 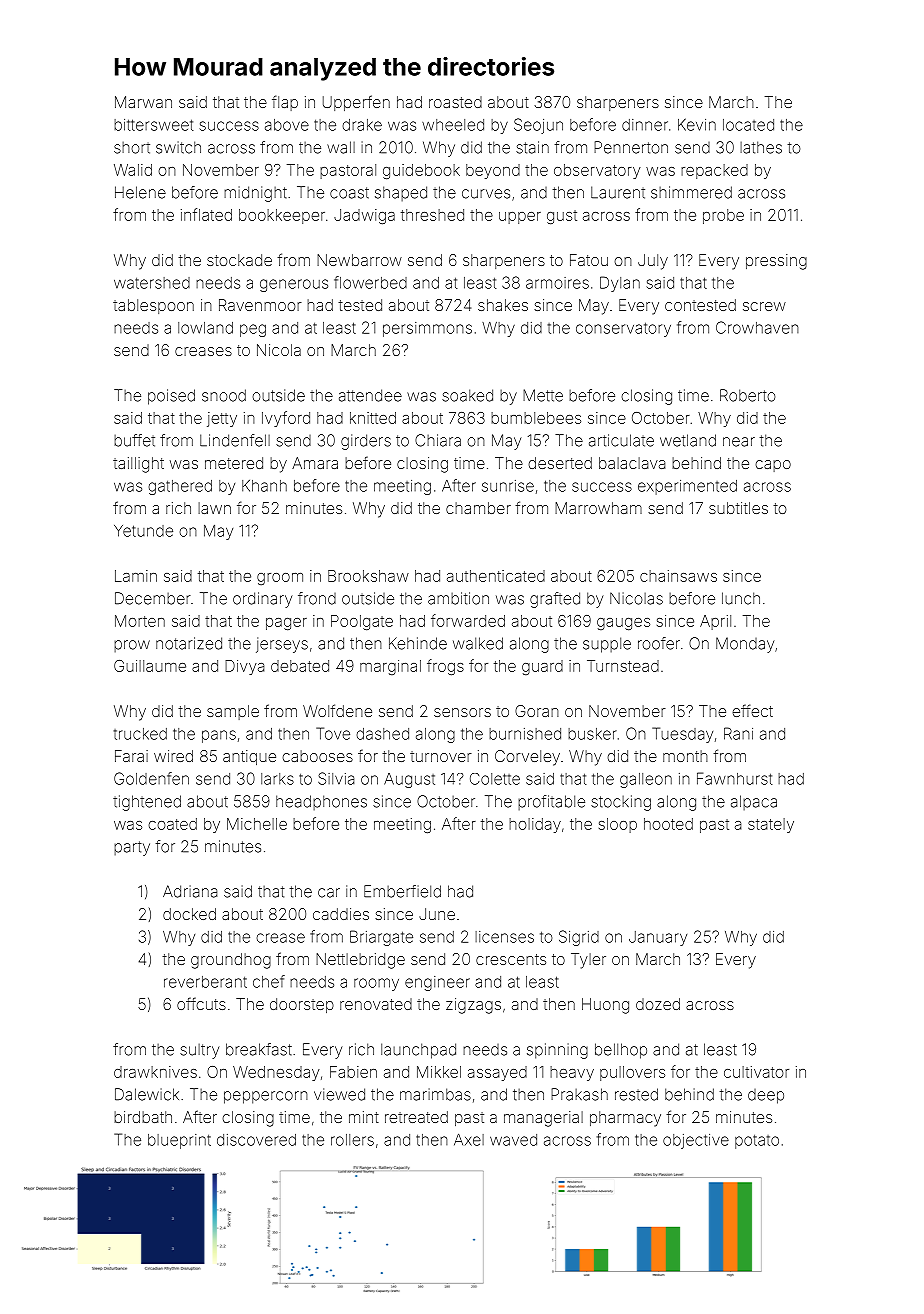 What do you see at coordinates (134, 440) in the screenshot?
I see `buffet` at bounding box center [134, 440].
